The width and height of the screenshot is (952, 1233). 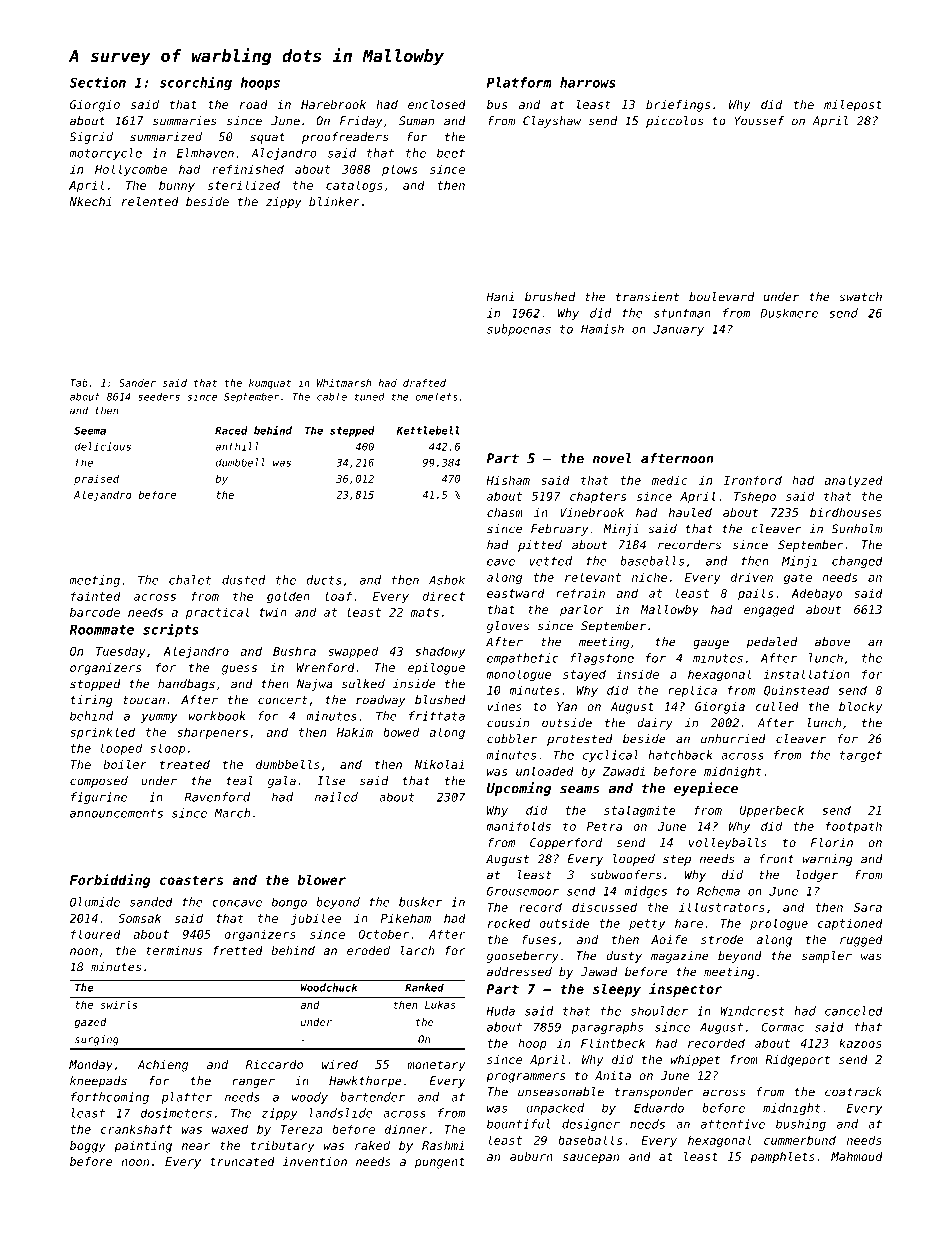 What do you see at coordinates (759, 121) in the screenshot?
I see `Youssef` at bounding box center [759, 121].
